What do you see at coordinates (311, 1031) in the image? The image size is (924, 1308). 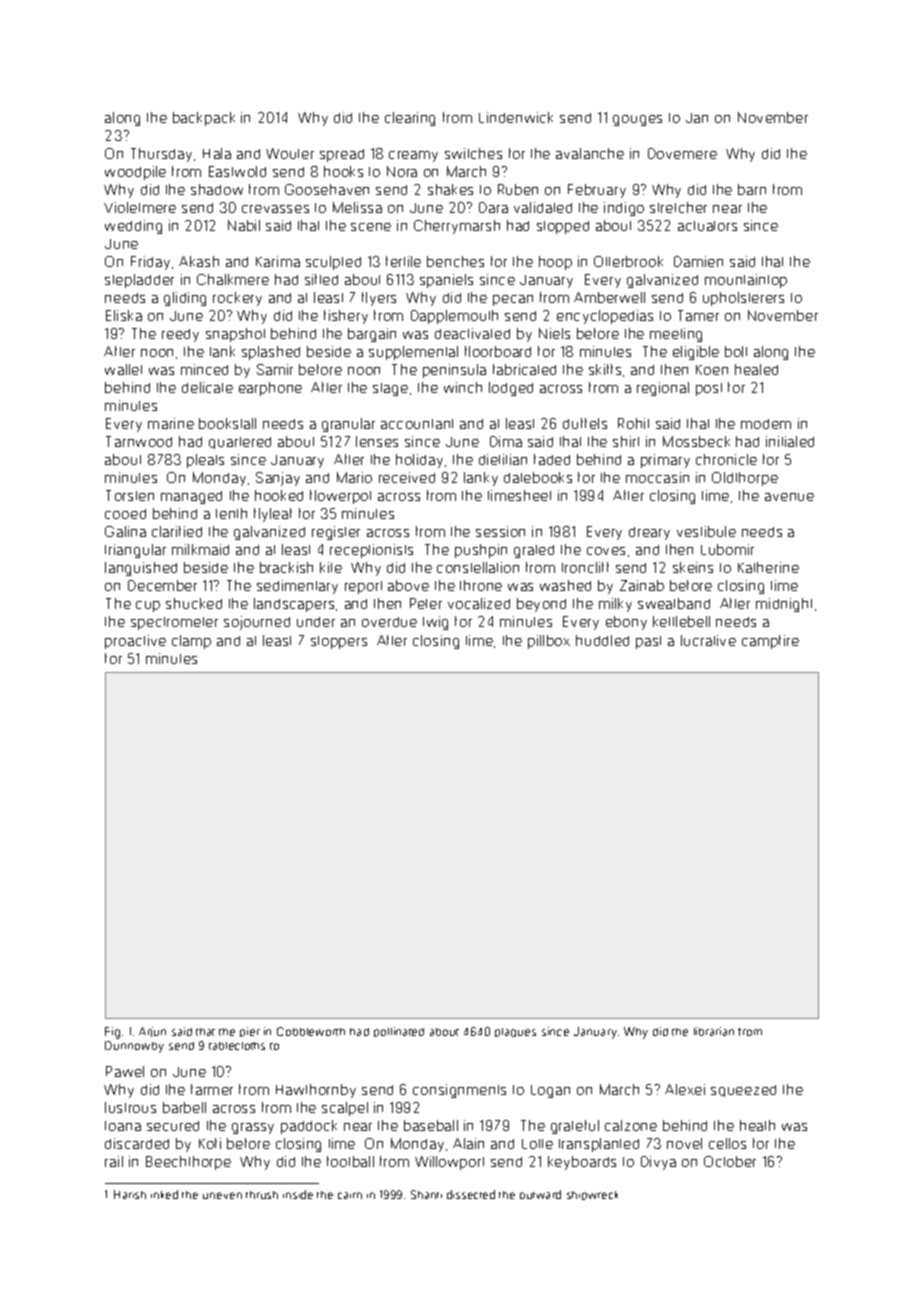 I see `Cobbleworth` at bounding box center [311, 1031].
